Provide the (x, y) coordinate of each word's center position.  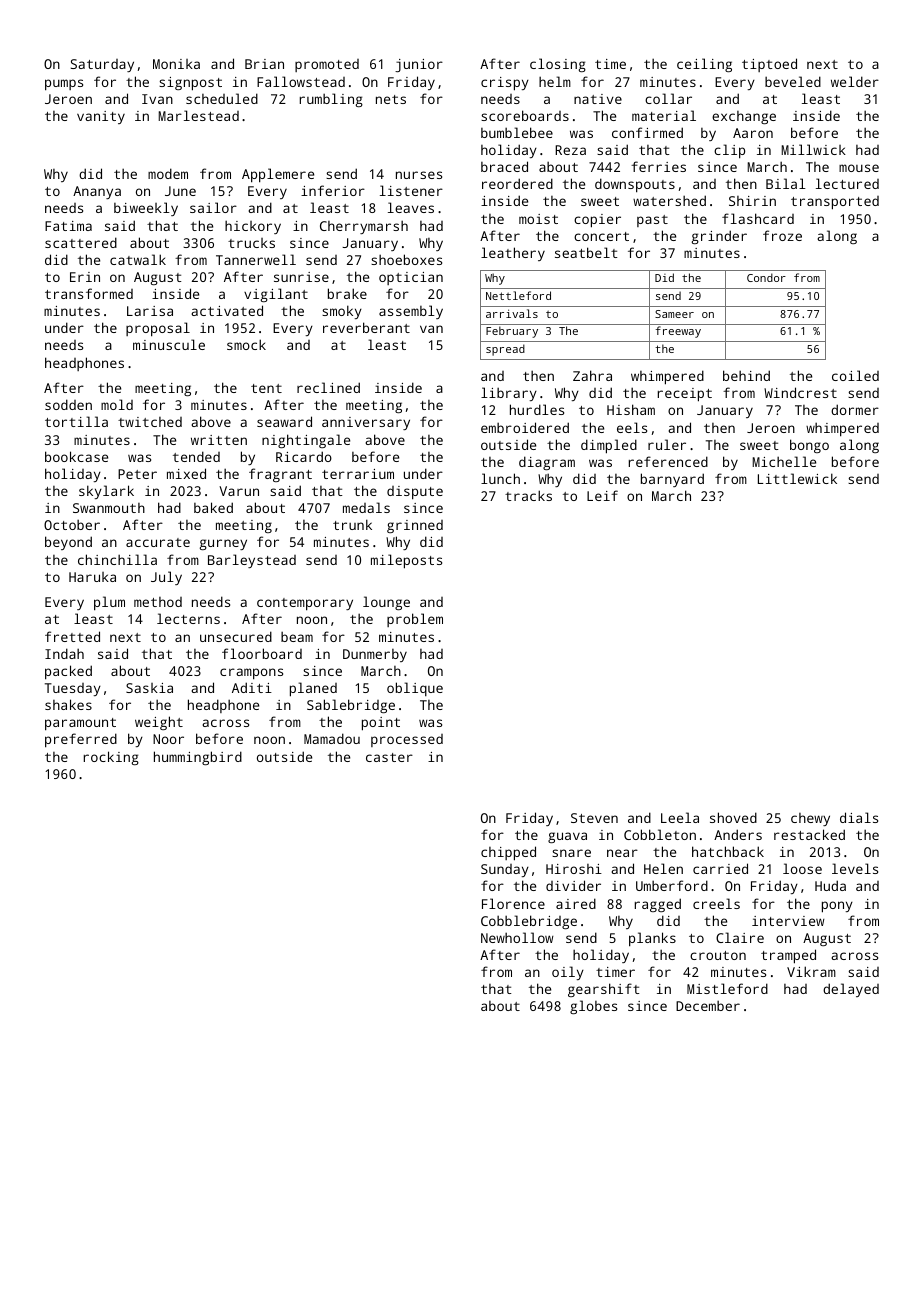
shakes (68, 704)
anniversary (366, 423)
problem (415, 620)
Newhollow (517, 937)
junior (419, 65)
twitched (150, 422)
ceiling (704, 65)
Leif (602, 495)
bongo (809, 446)
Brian (264, 64)
